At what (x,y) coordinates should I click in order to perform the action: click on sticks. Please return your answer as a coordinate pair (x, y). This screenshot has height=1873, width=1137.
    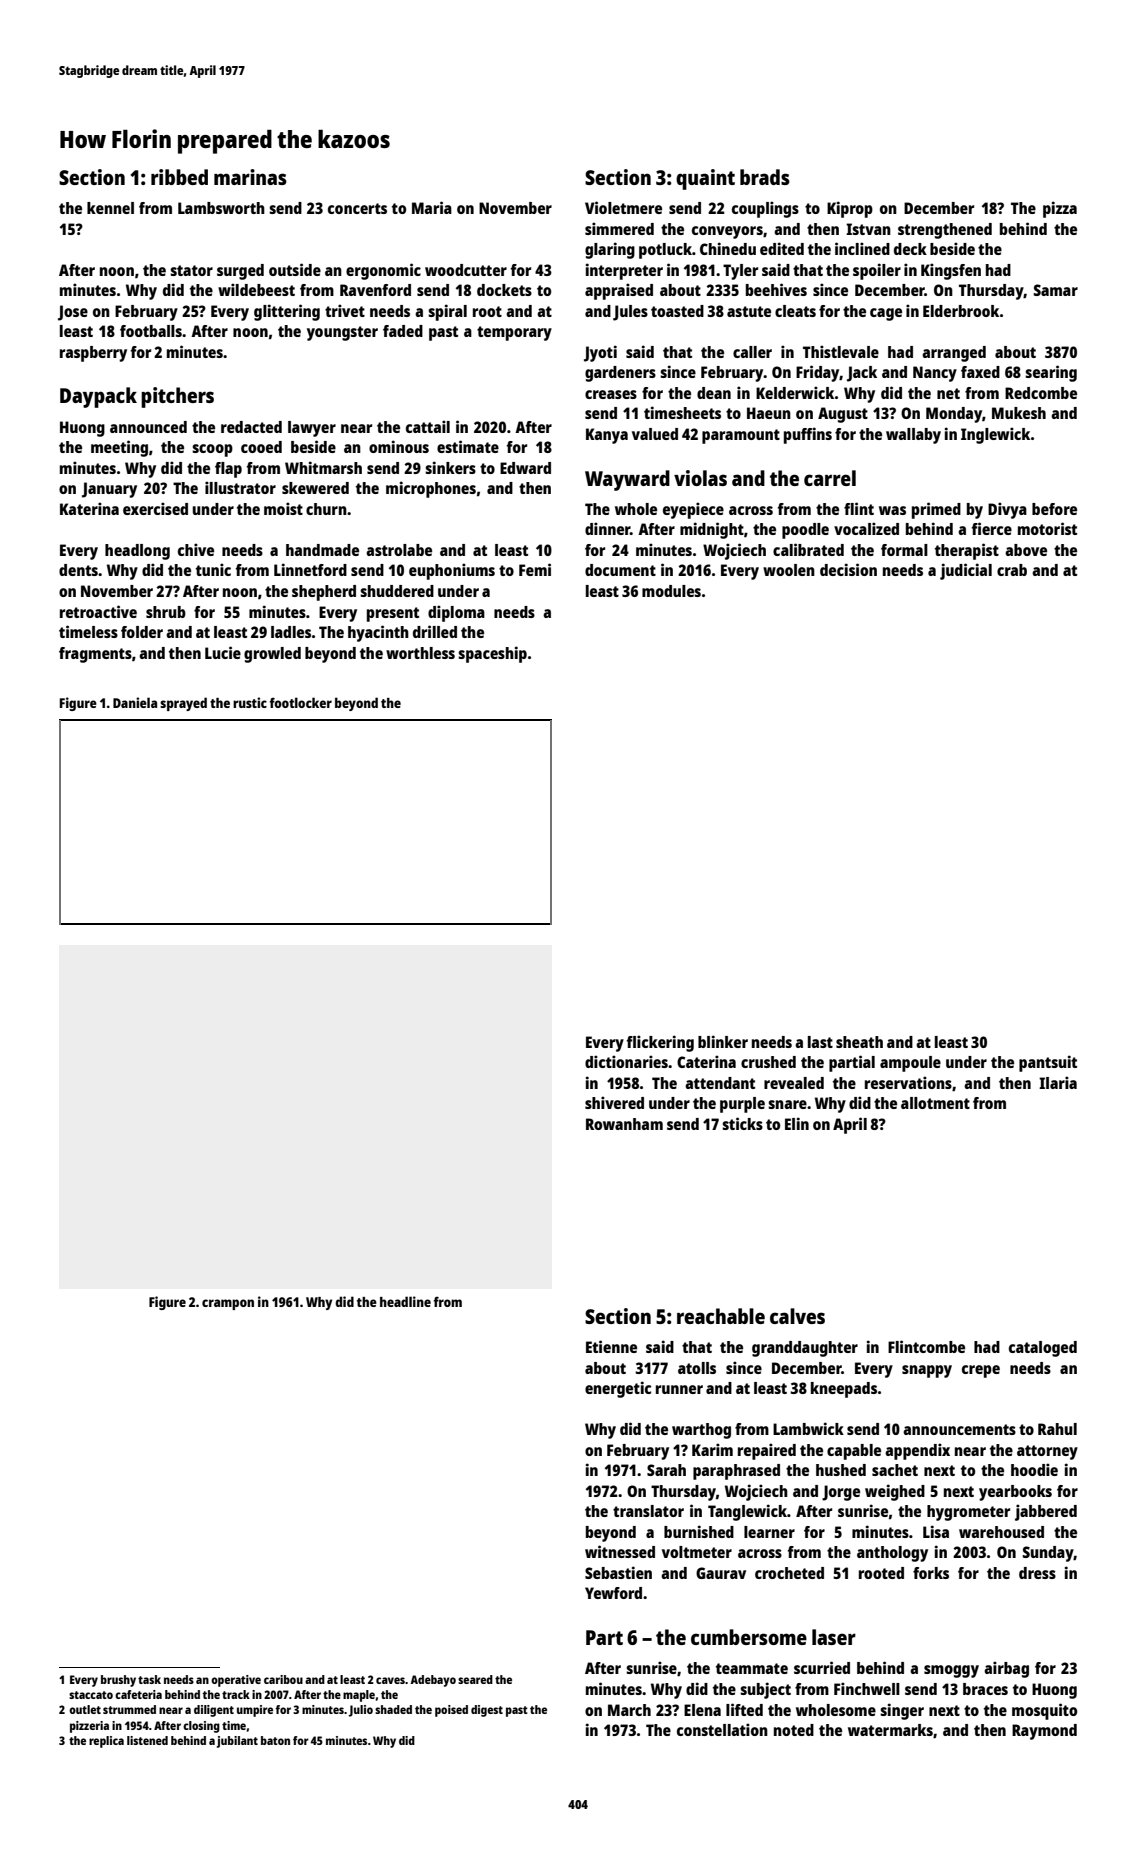
    Looking at the image, I should click on (742, 1123).
